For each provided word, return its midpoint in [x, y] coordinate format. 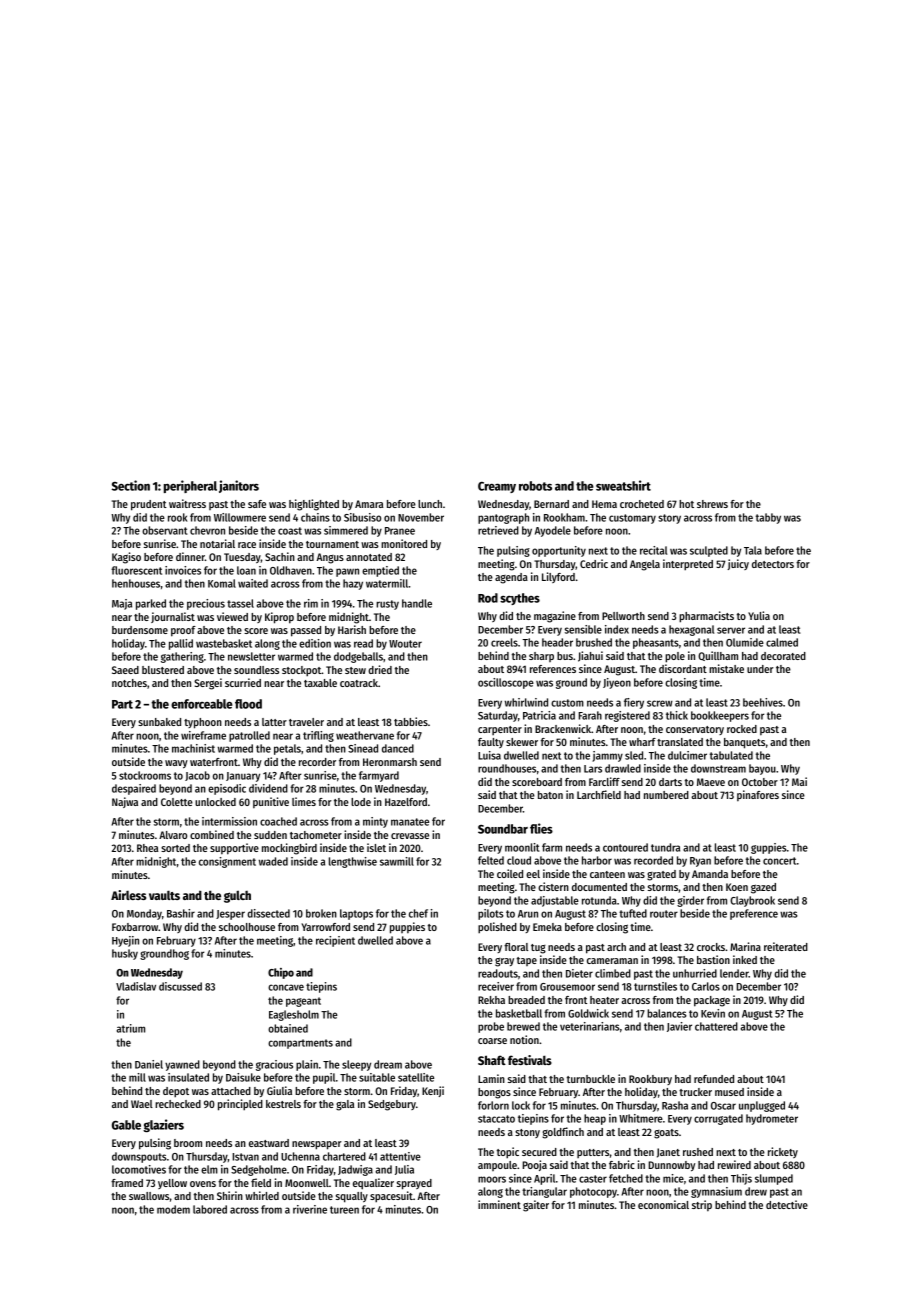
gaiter [536, 1206]
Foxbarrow [135, 927]
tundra [665, 847]
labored [210, 1209]
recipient [335, 941]
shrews [712, 504]
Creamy [497, 487]
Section [131, 485]
